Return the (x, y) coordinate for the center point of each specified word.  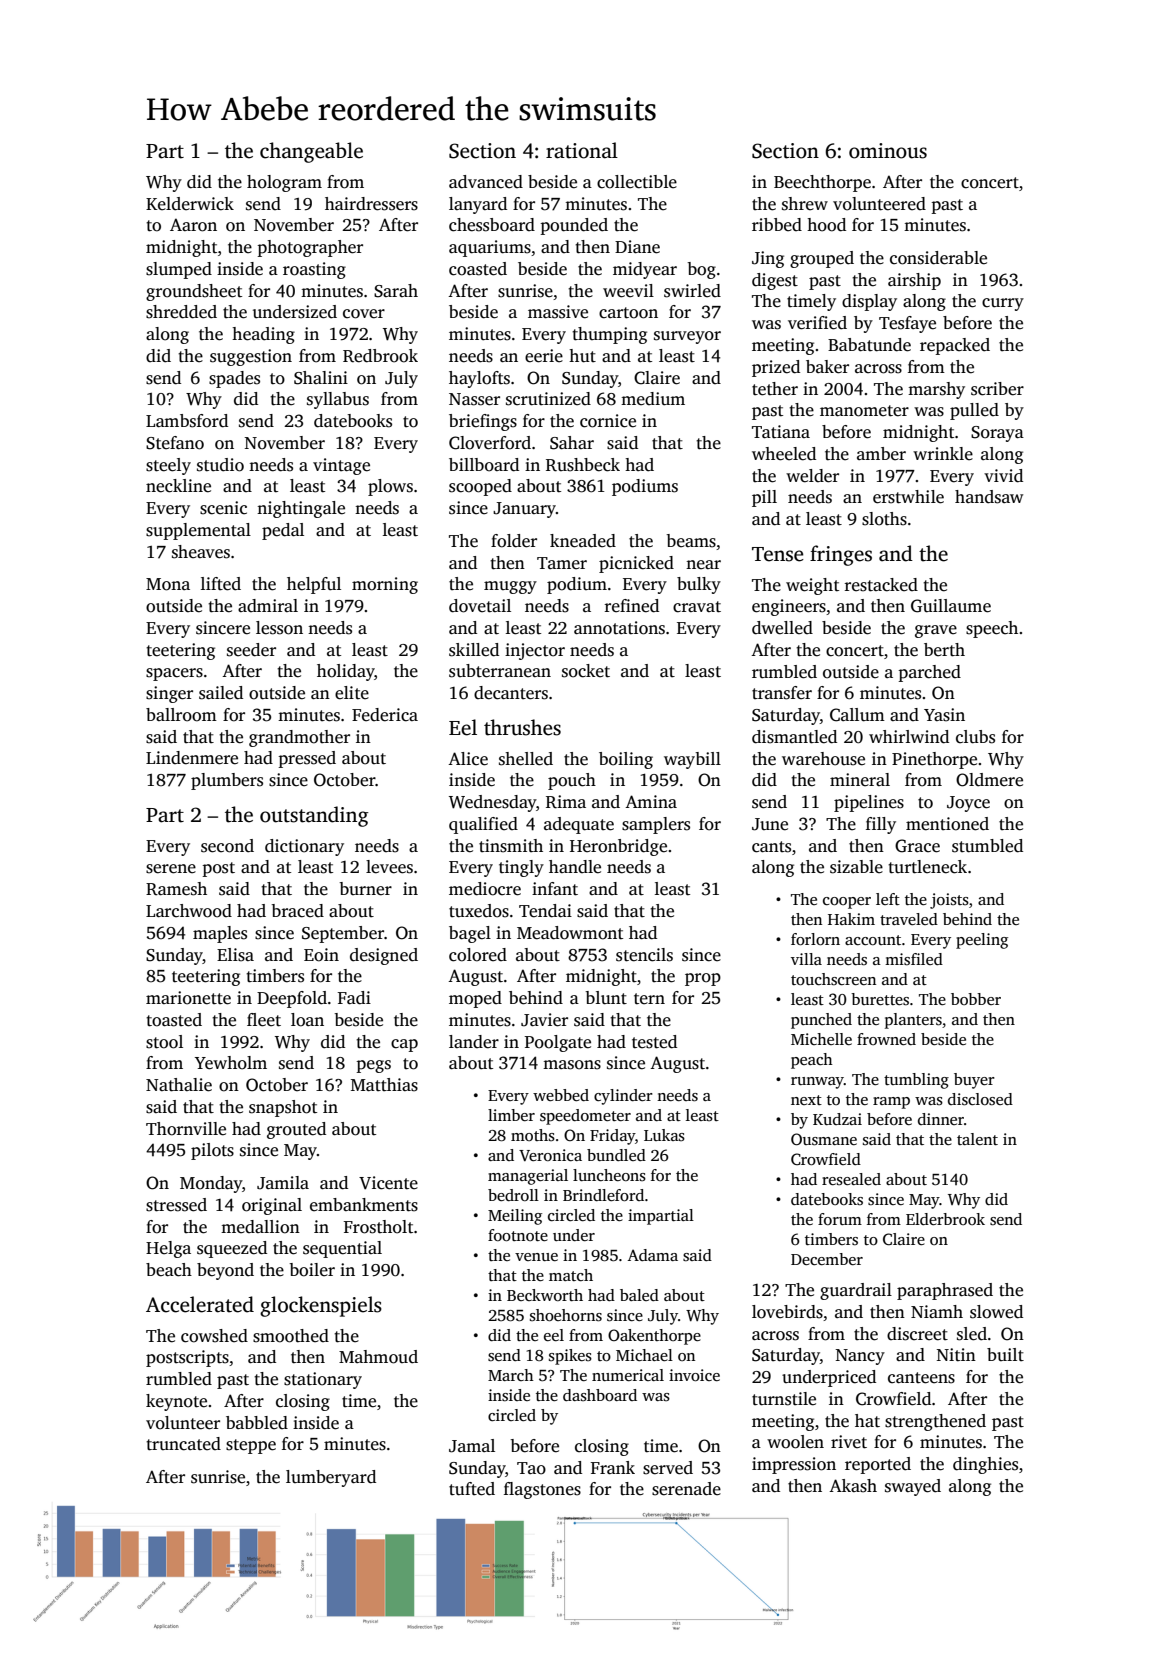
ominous (888, 151)
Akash (853, 1486)
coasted (478, 269)
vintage (341, 466)
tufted (472, 1489)
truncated (183, 1444)
